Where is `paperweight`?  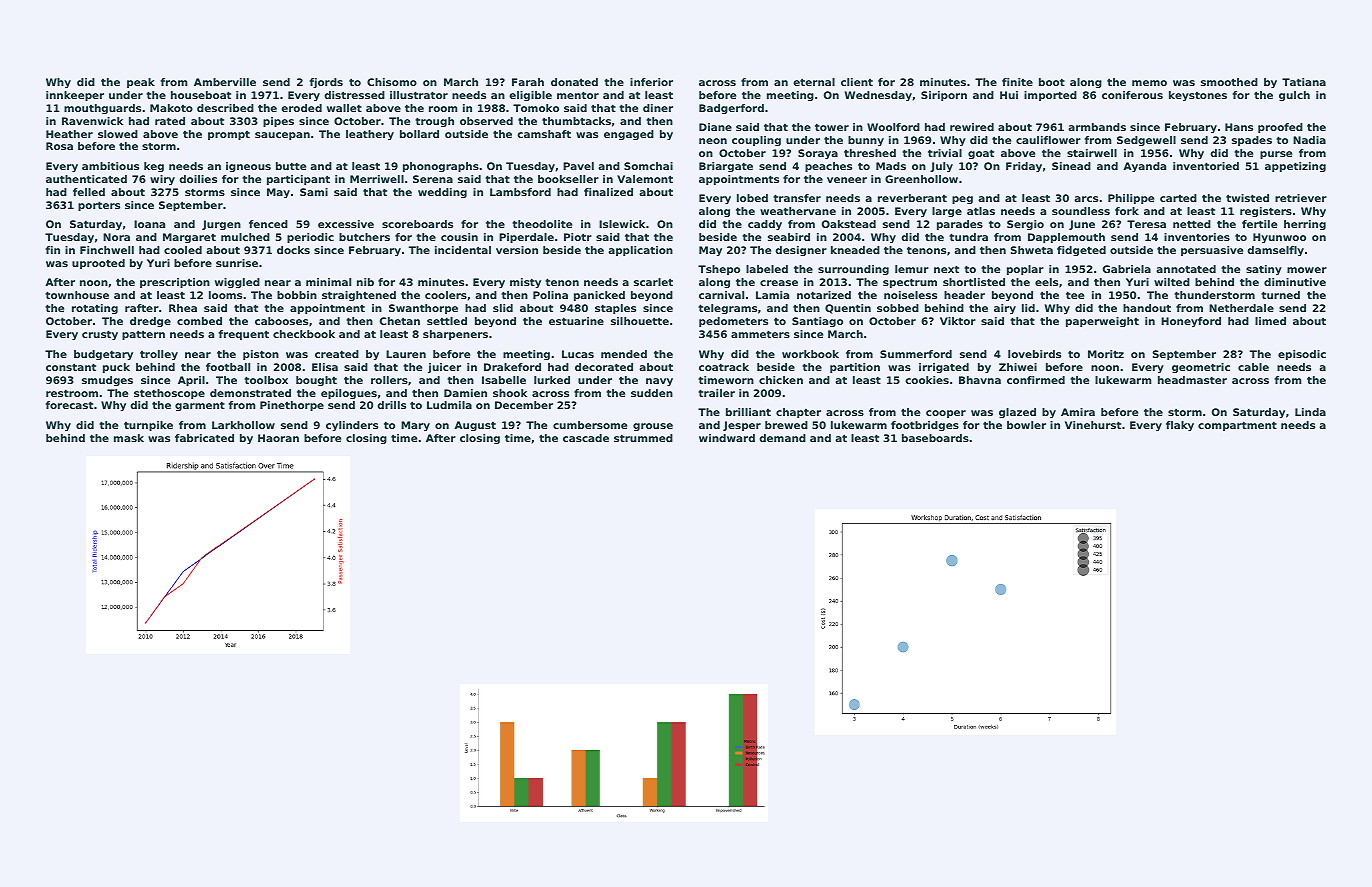
paperweight is located at coordinates (1102, 322).
